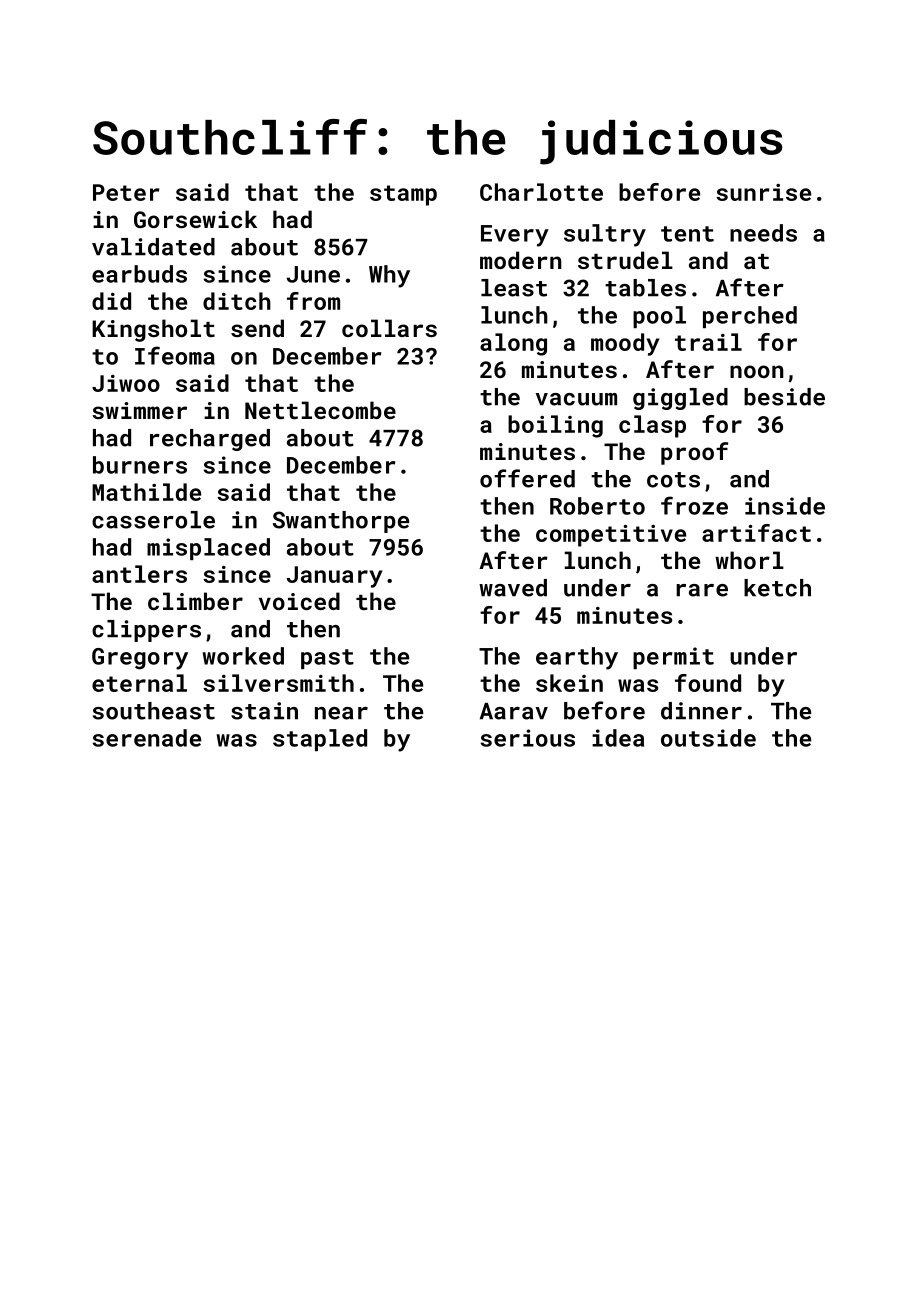  What do you see at coordinates (708, 342) in the page?
I see `trail` at bounding box center [708, 342].
